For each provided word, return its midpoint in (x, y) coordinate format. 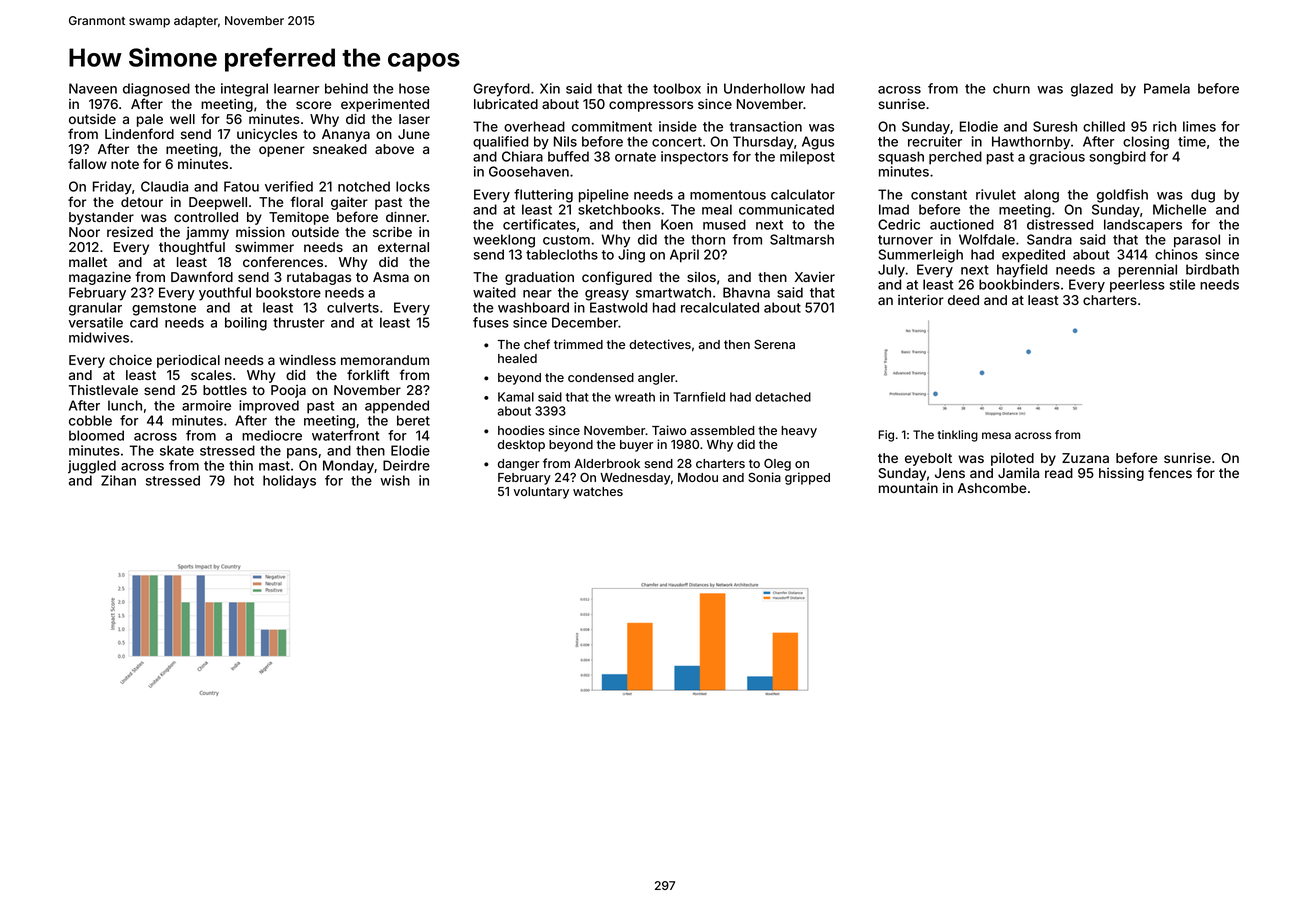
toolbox (677, 88)
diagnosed (156, 90)
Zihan (118, 480)
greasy (607, 295)
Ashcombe (992, 488)
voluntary (541, 493)
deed (963, 300)
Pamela (1167, 88)
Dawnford (202, 276)
